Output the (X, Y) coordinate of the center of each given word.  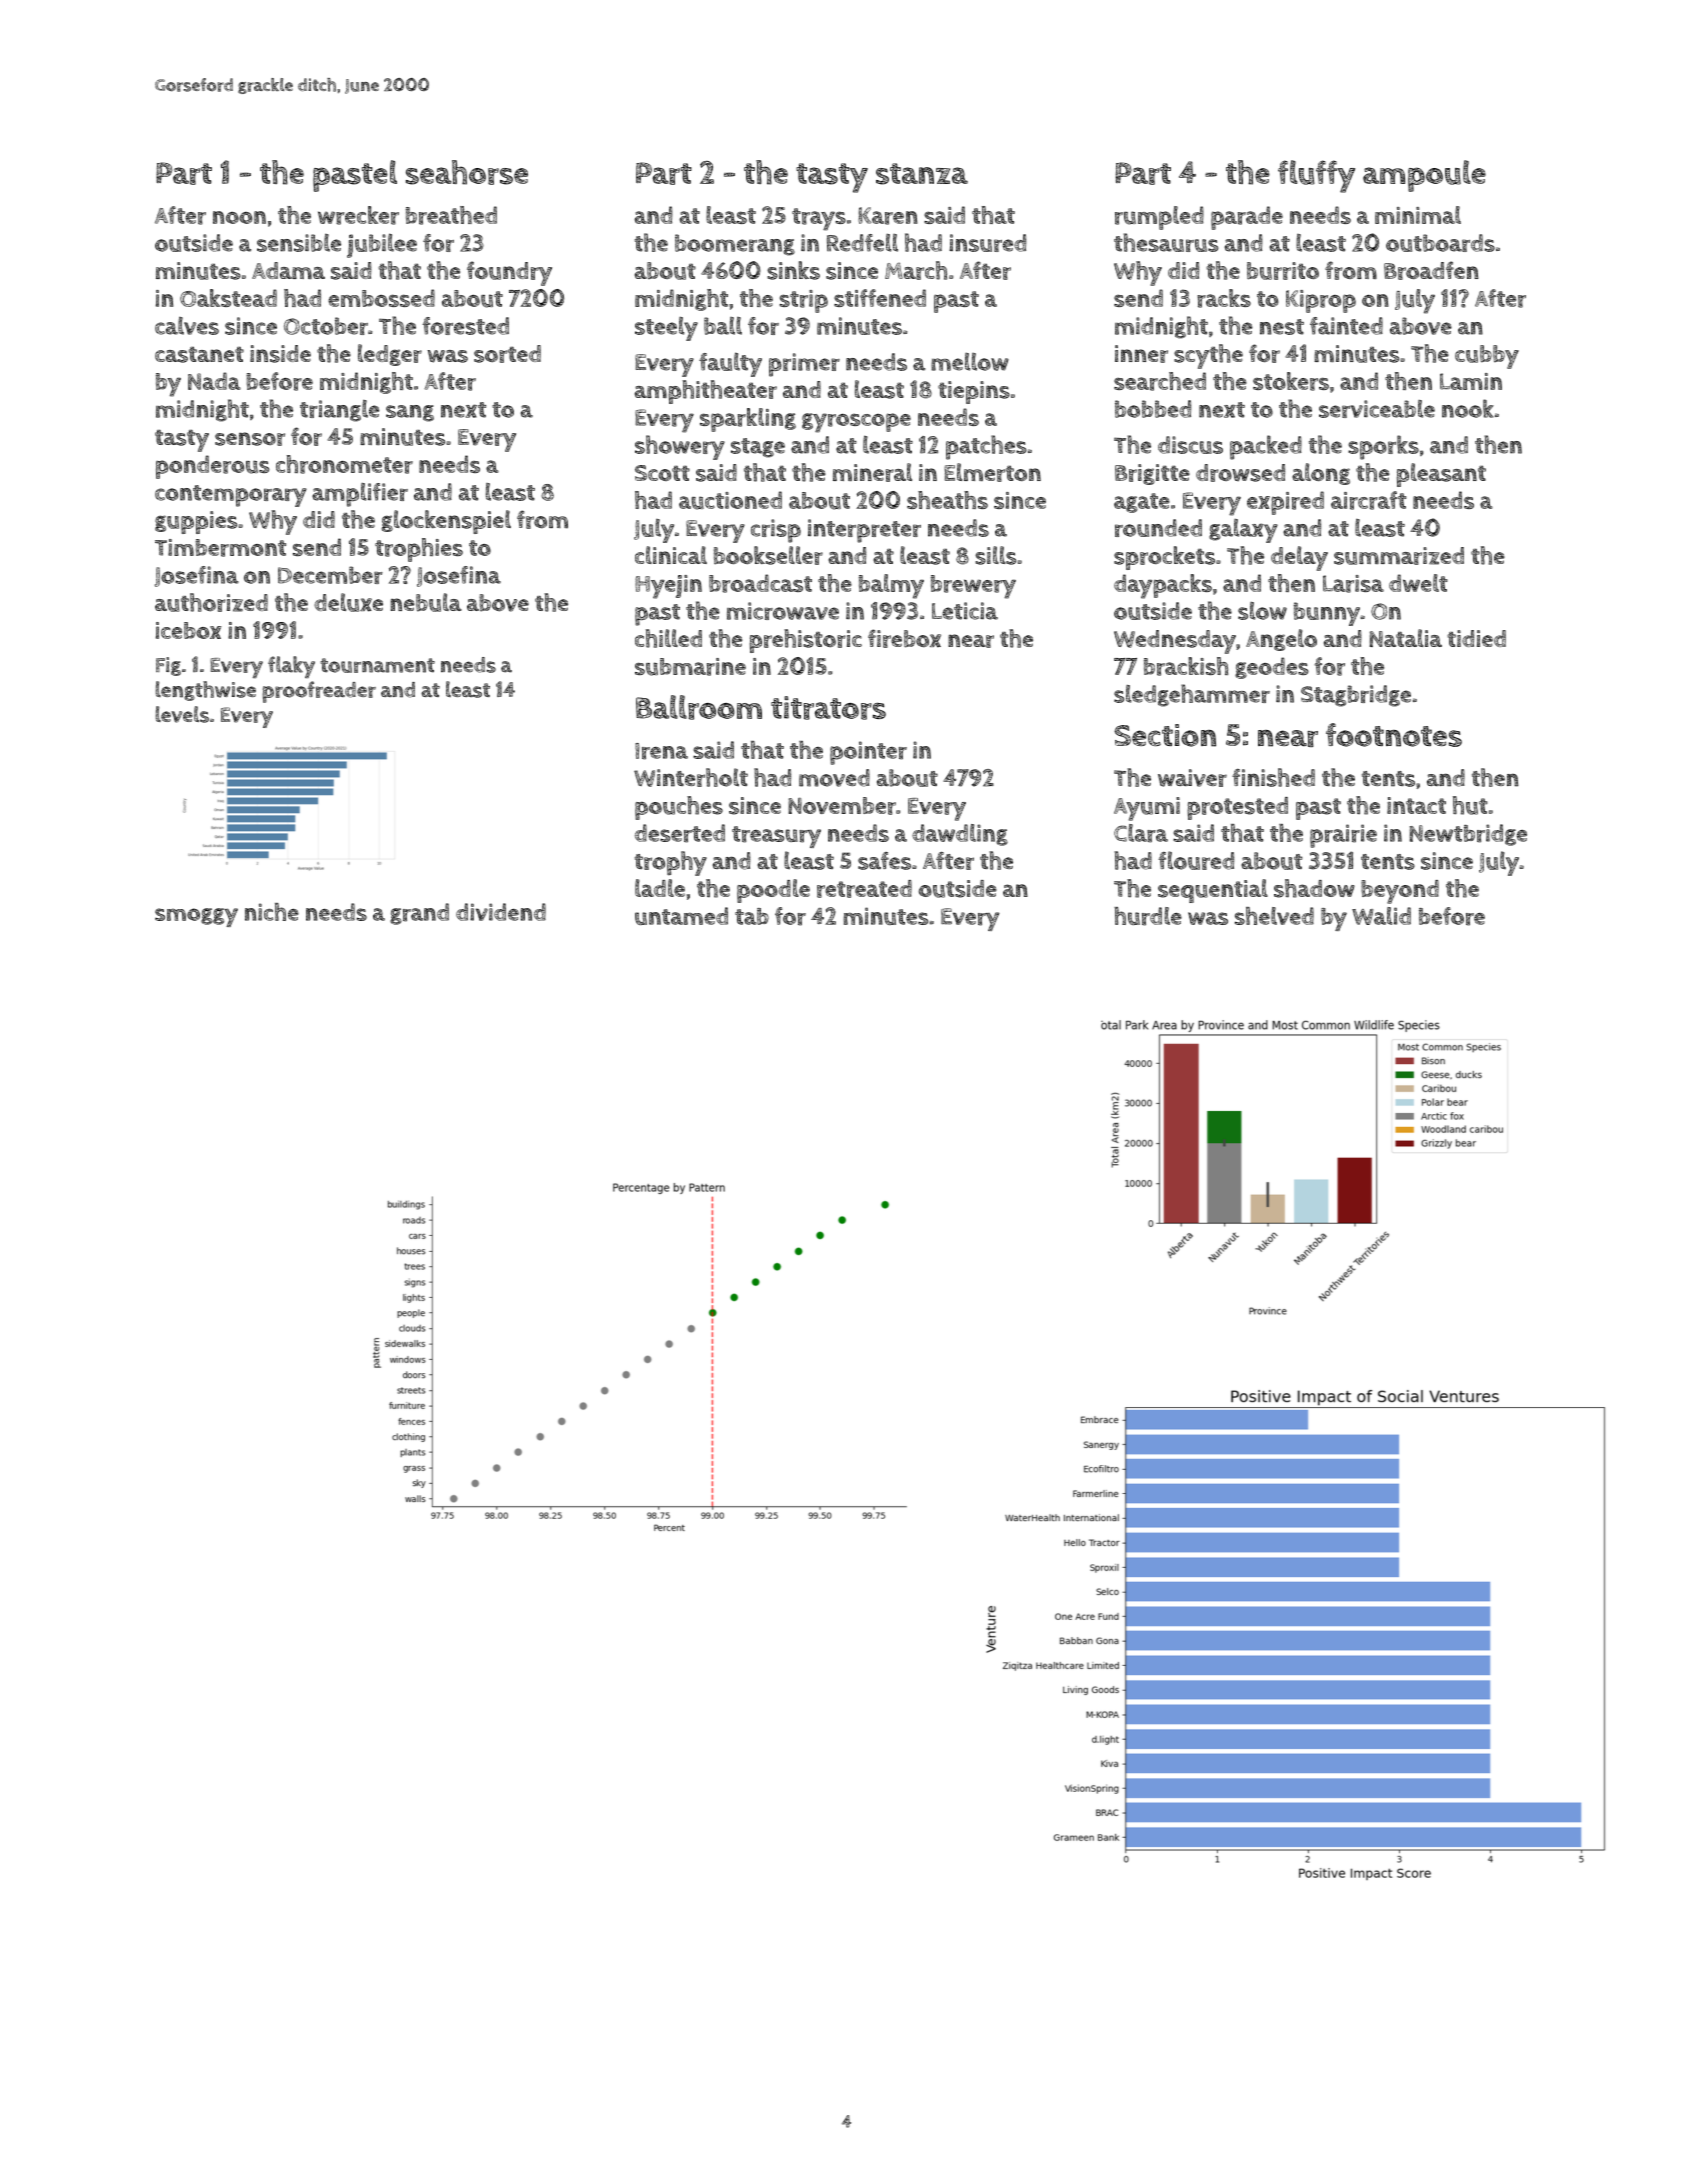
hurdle (1148, 916)
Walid (1381, 916)
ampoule (1424, 176)
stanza (922, 174)
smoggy (196, 917)
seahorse (467, 172)
